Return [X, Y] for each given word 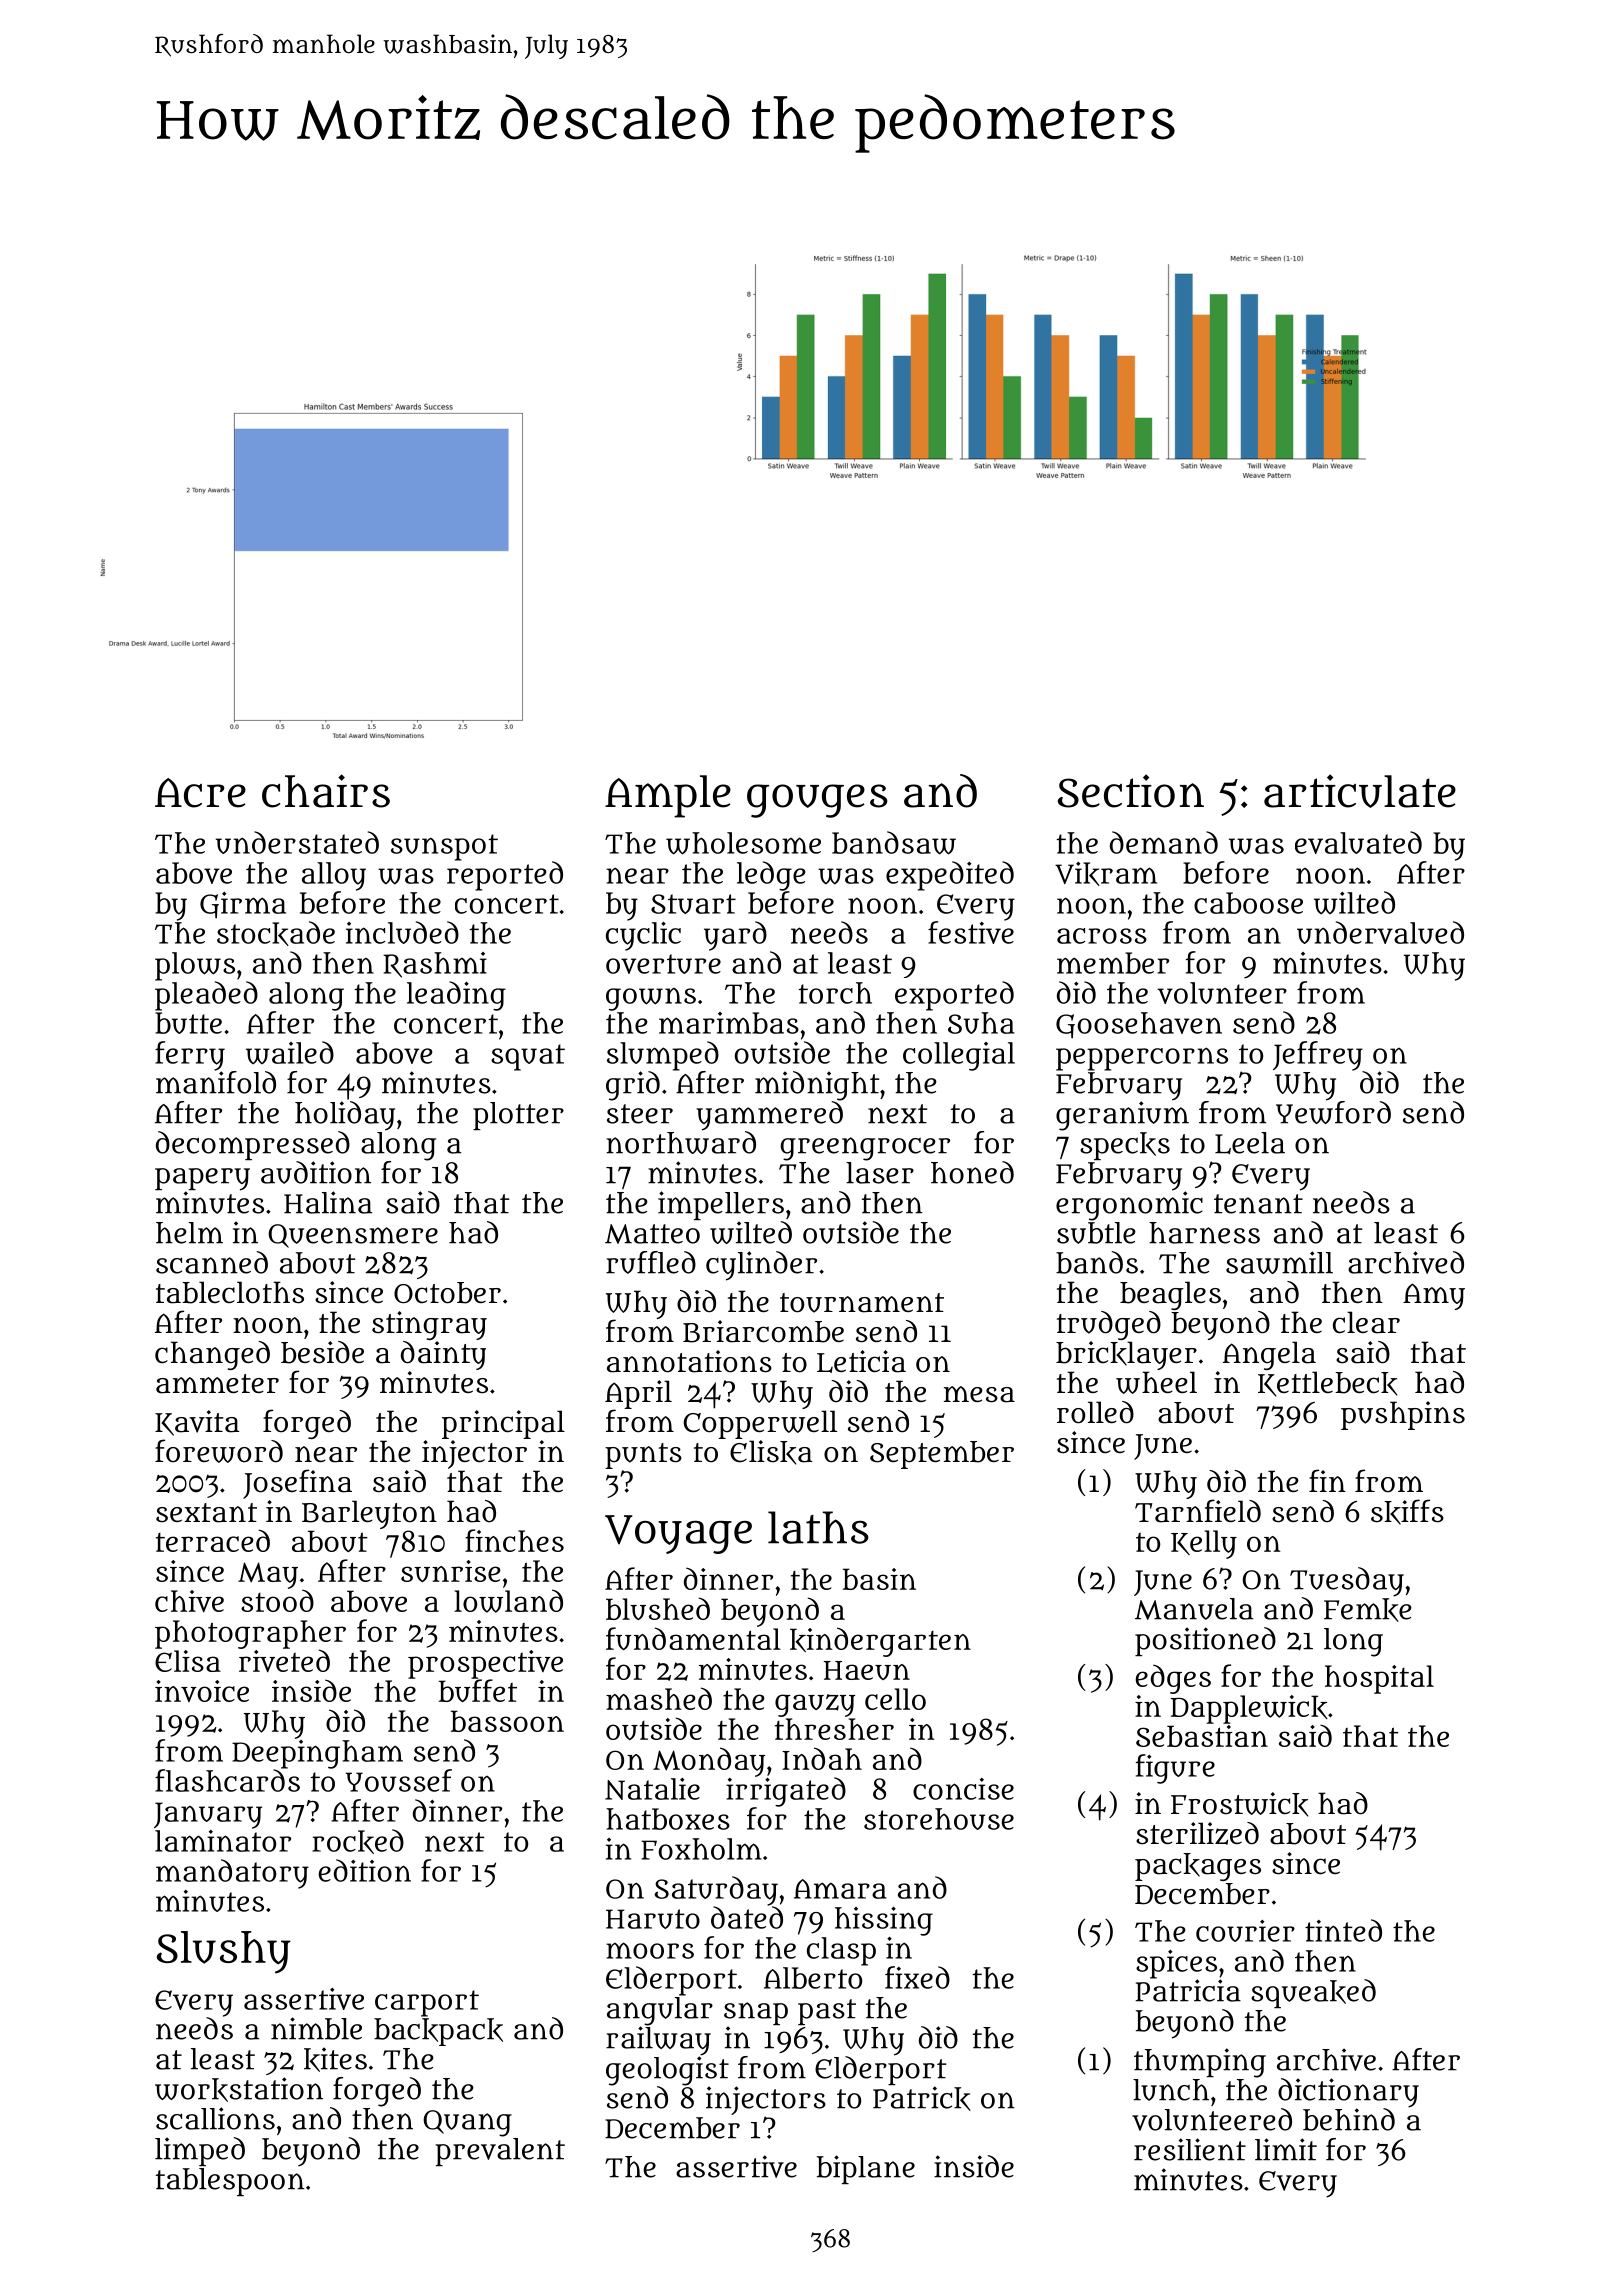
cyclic [643, 936]
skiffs [1407, 1512]
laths [818, 1527]
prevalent [500, 2152]
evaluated [1358, 842]
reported [505, 876]
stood [277, 1600]
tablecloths [230, 1292]
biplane [866, 2169]
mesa [979, 1394]
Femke [1368, 1610]
